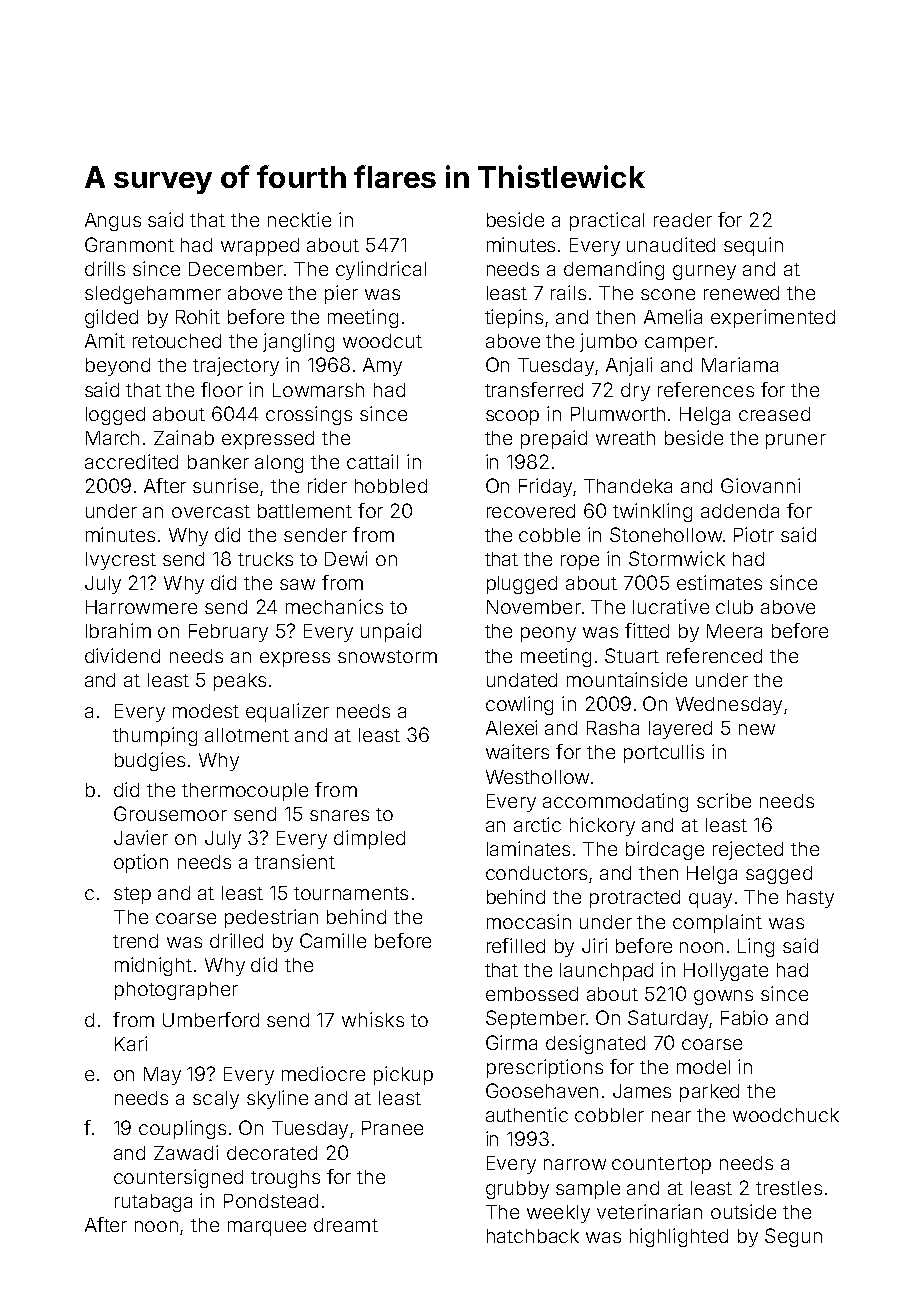 The width and height of the screenshot is (924, 1311). What do you see at coordinates (236, 940) in the screenshot?
I see `drilled` at bounding box center [236, 940].
